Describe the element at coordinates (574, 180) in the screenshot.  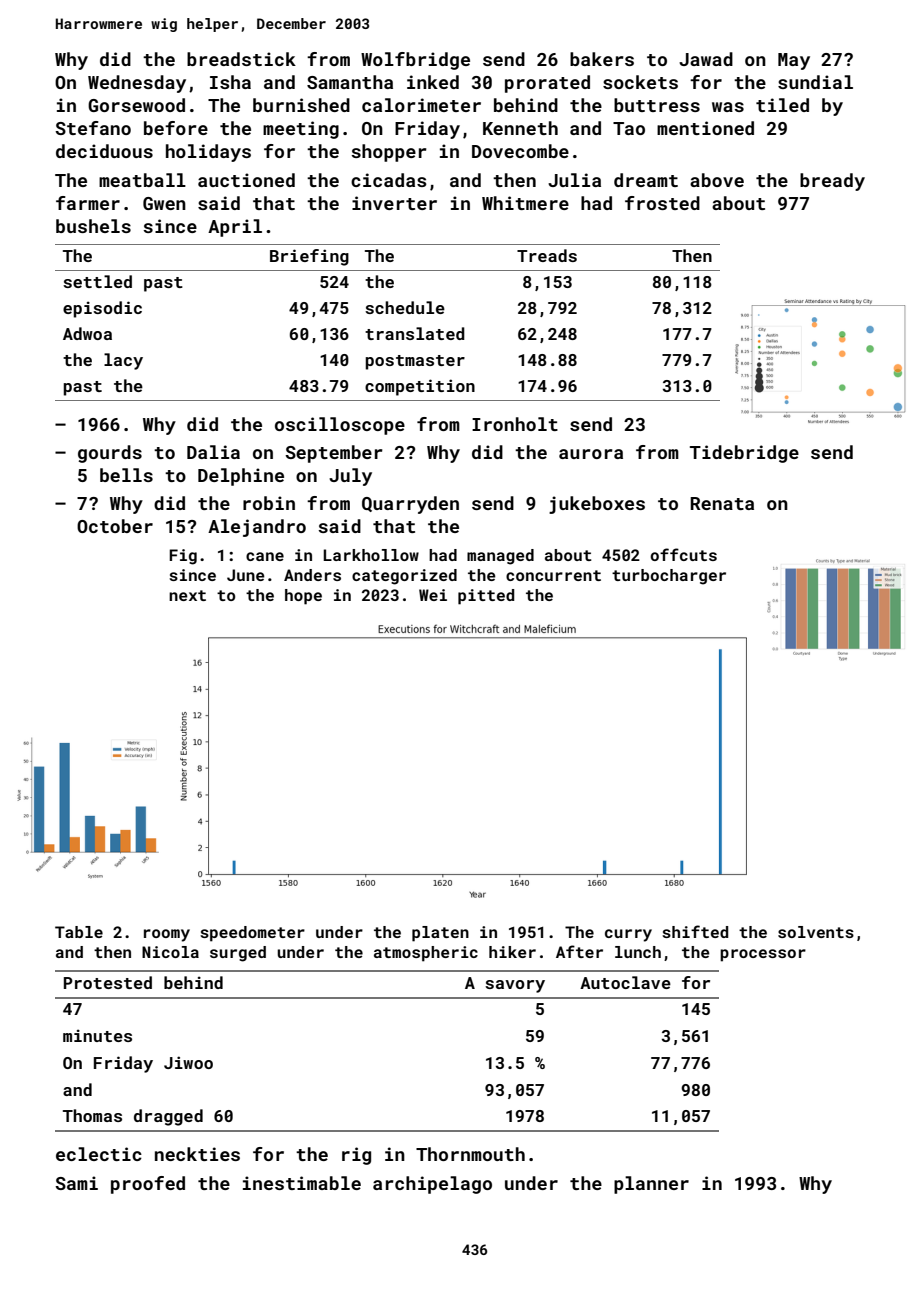
I see `Julia` at that location.
